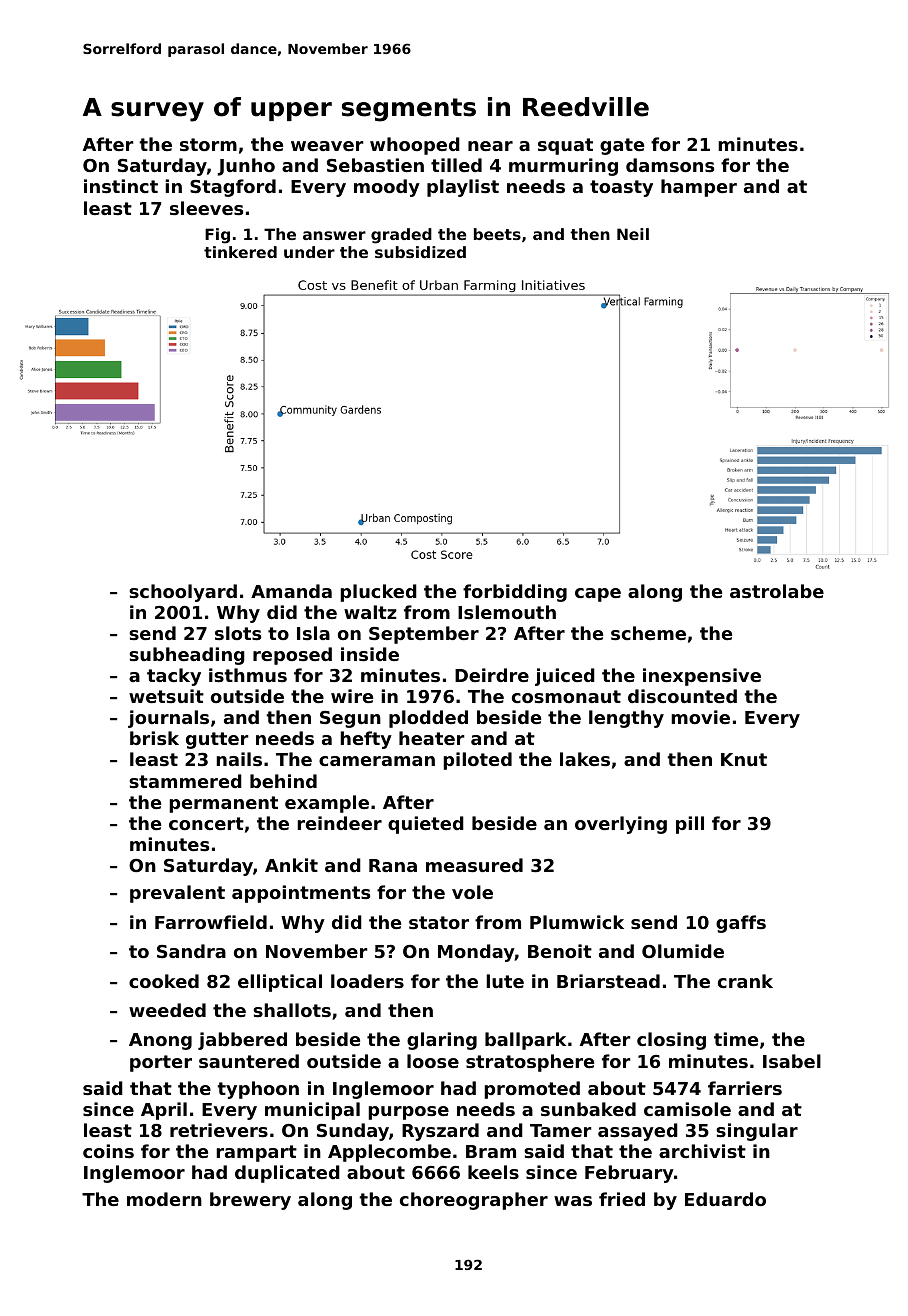 Image resolution: width=908 pixels, height=1316 pixels. I want to click on astrolabe, so click(777, 591).
